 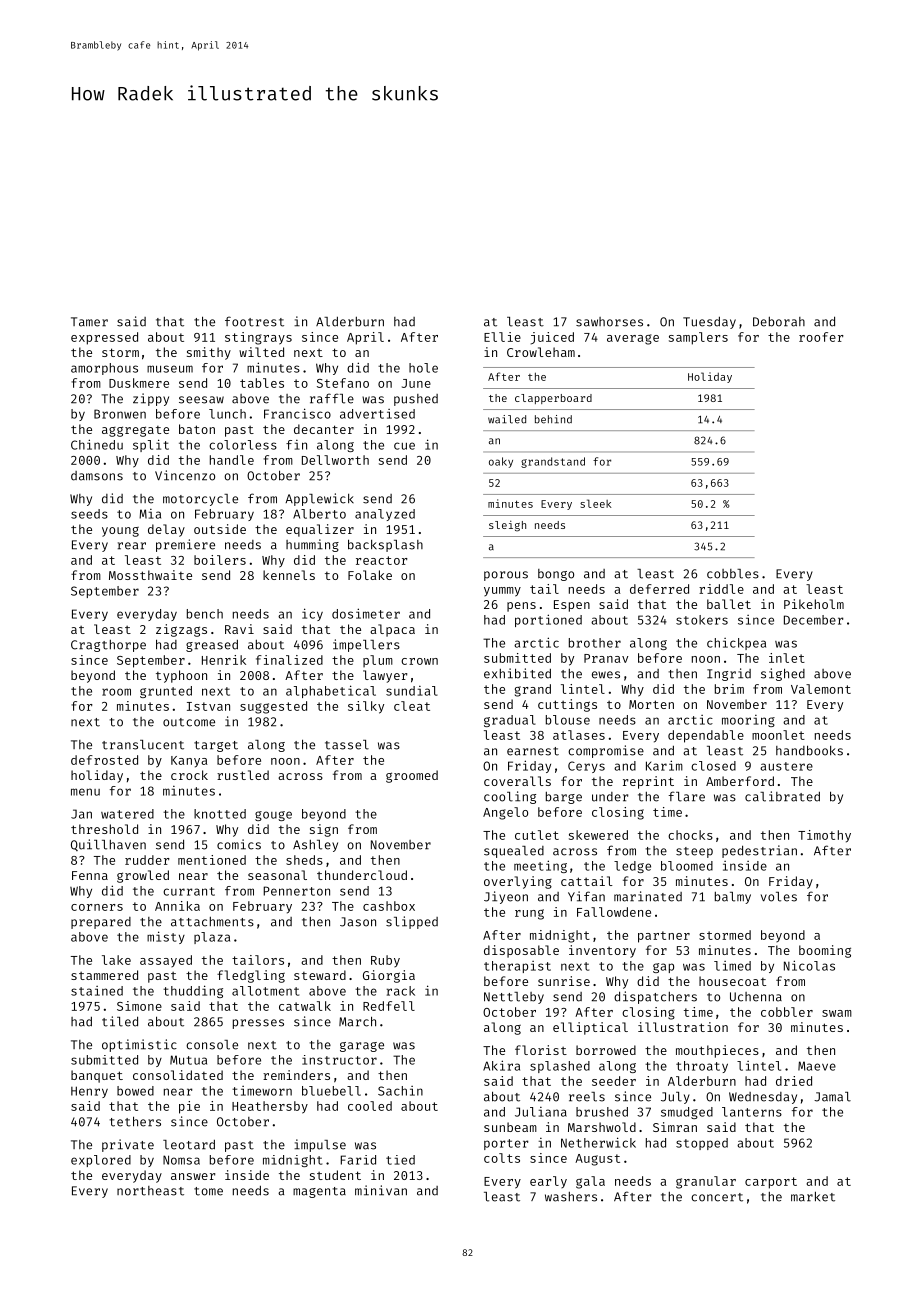 What do you see at coordinates (150, 1191) in the page?
I see `northeast` at bounding box center [150, 1191].
